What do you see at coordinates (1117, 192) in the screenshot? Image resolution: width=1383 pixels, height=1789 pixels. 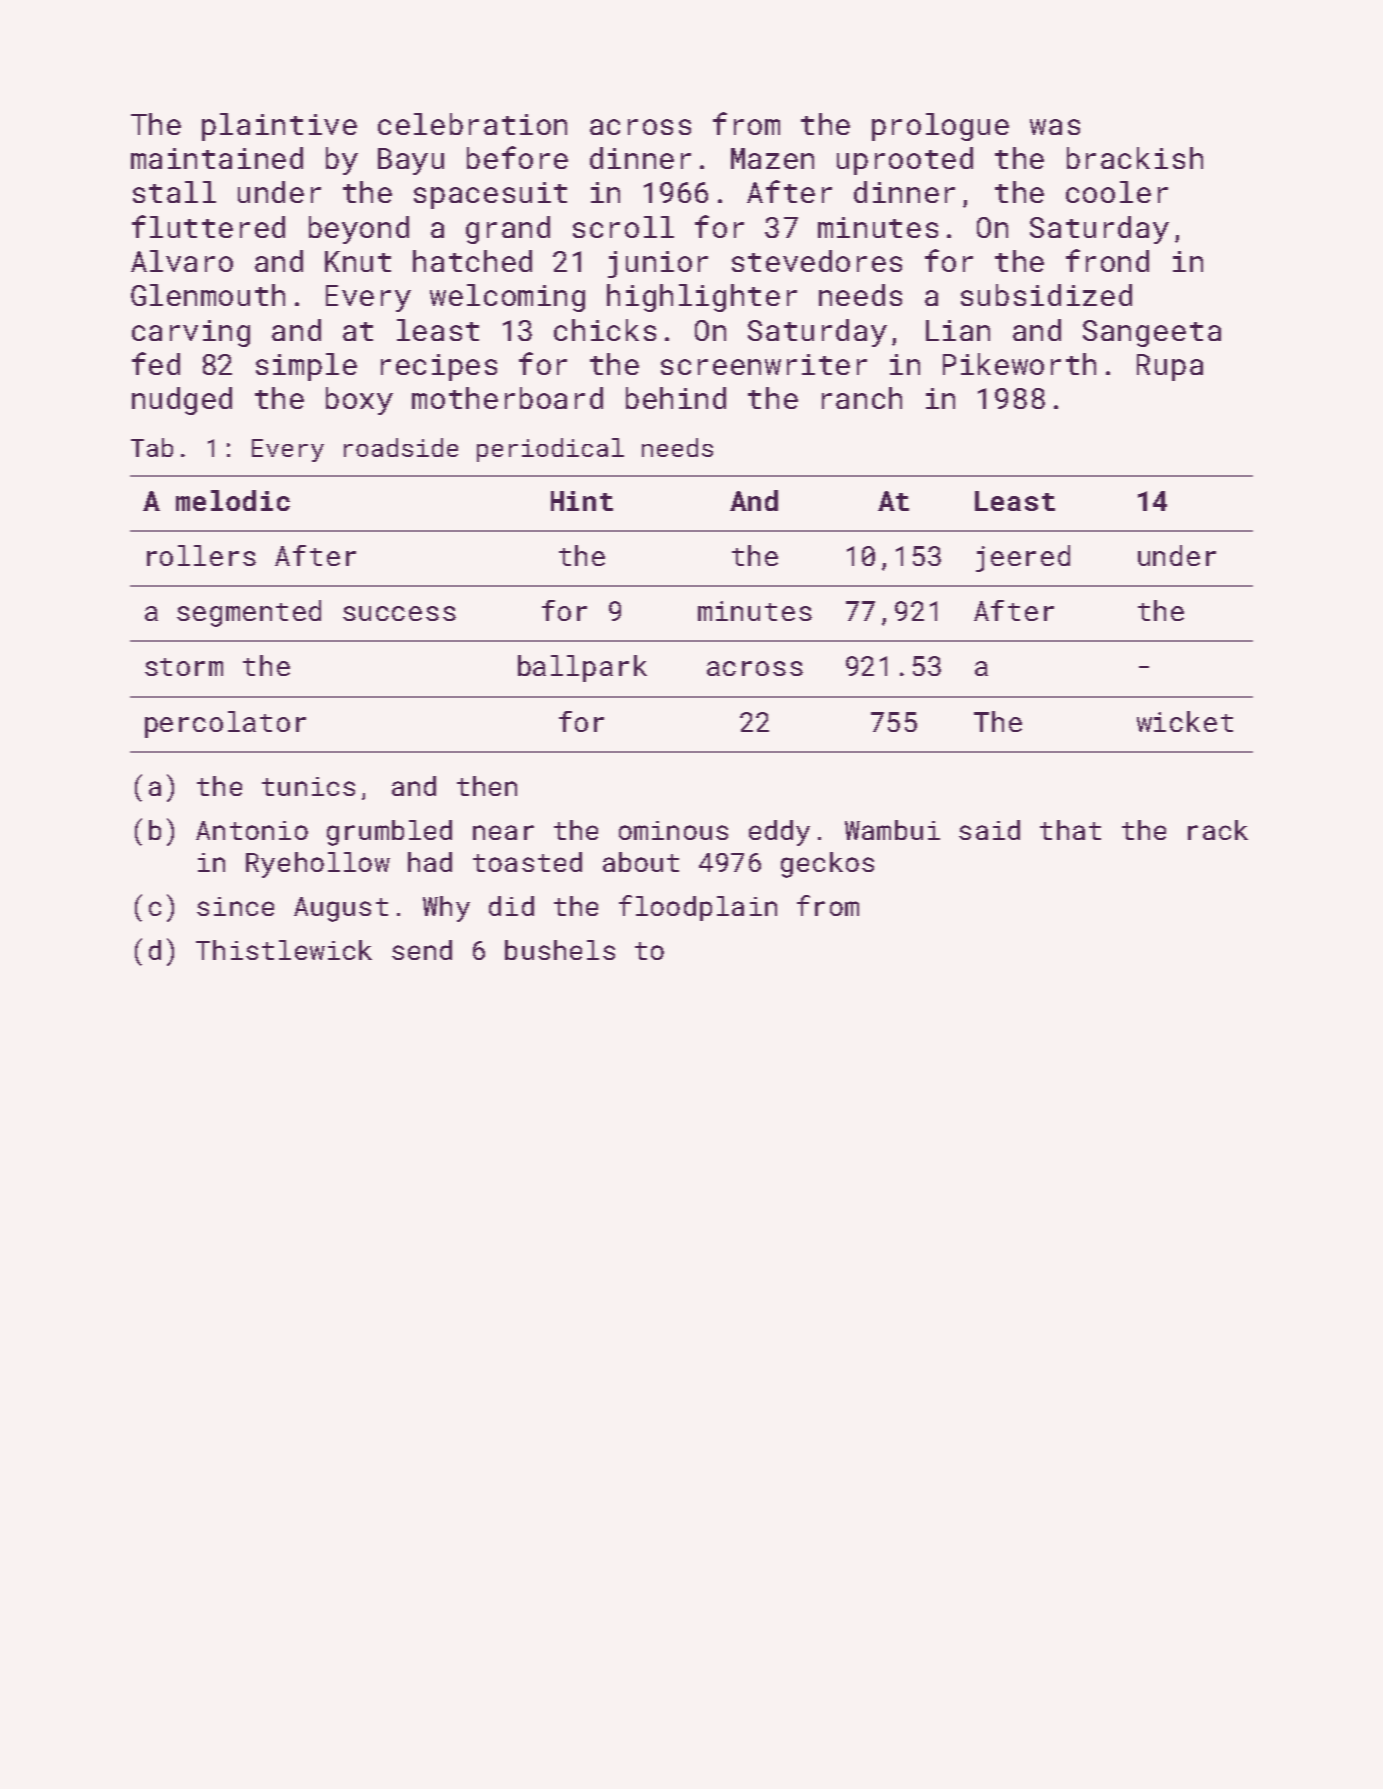 I see `cooler` at bounding box center [1117, 192].
